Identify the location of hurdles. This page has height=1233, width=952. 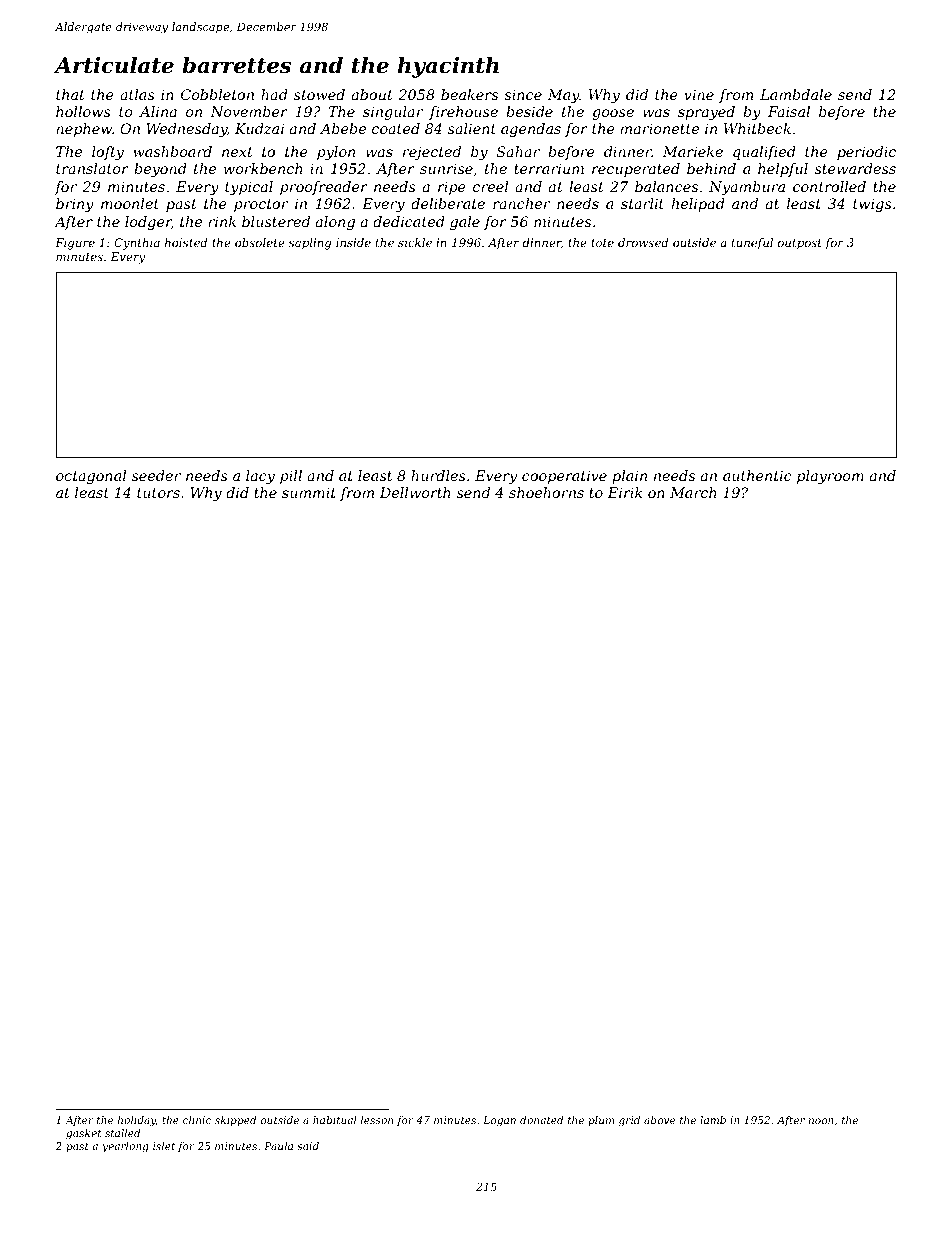
(438, 475).
